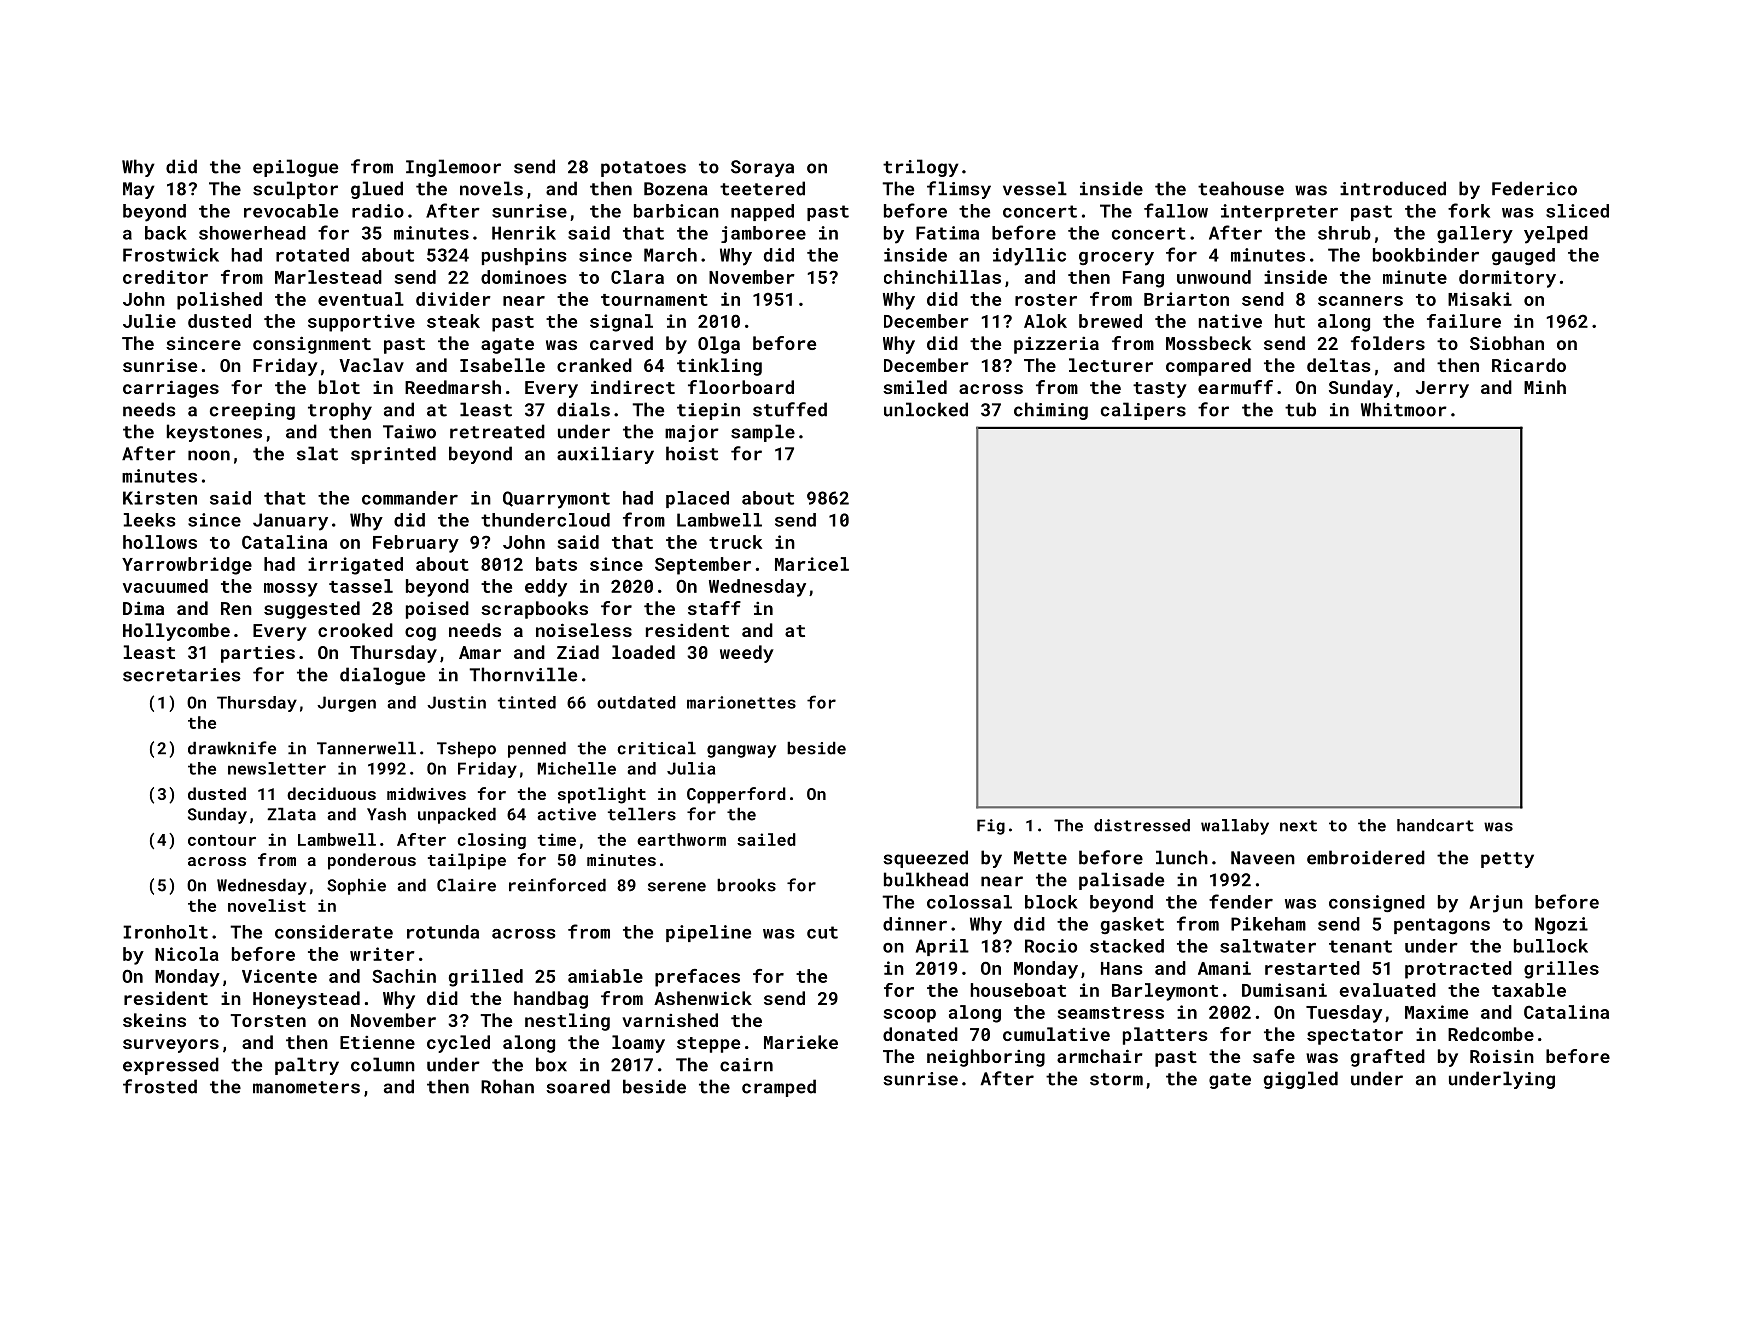  I want to click on Tannerwell, so click(366, 748).
